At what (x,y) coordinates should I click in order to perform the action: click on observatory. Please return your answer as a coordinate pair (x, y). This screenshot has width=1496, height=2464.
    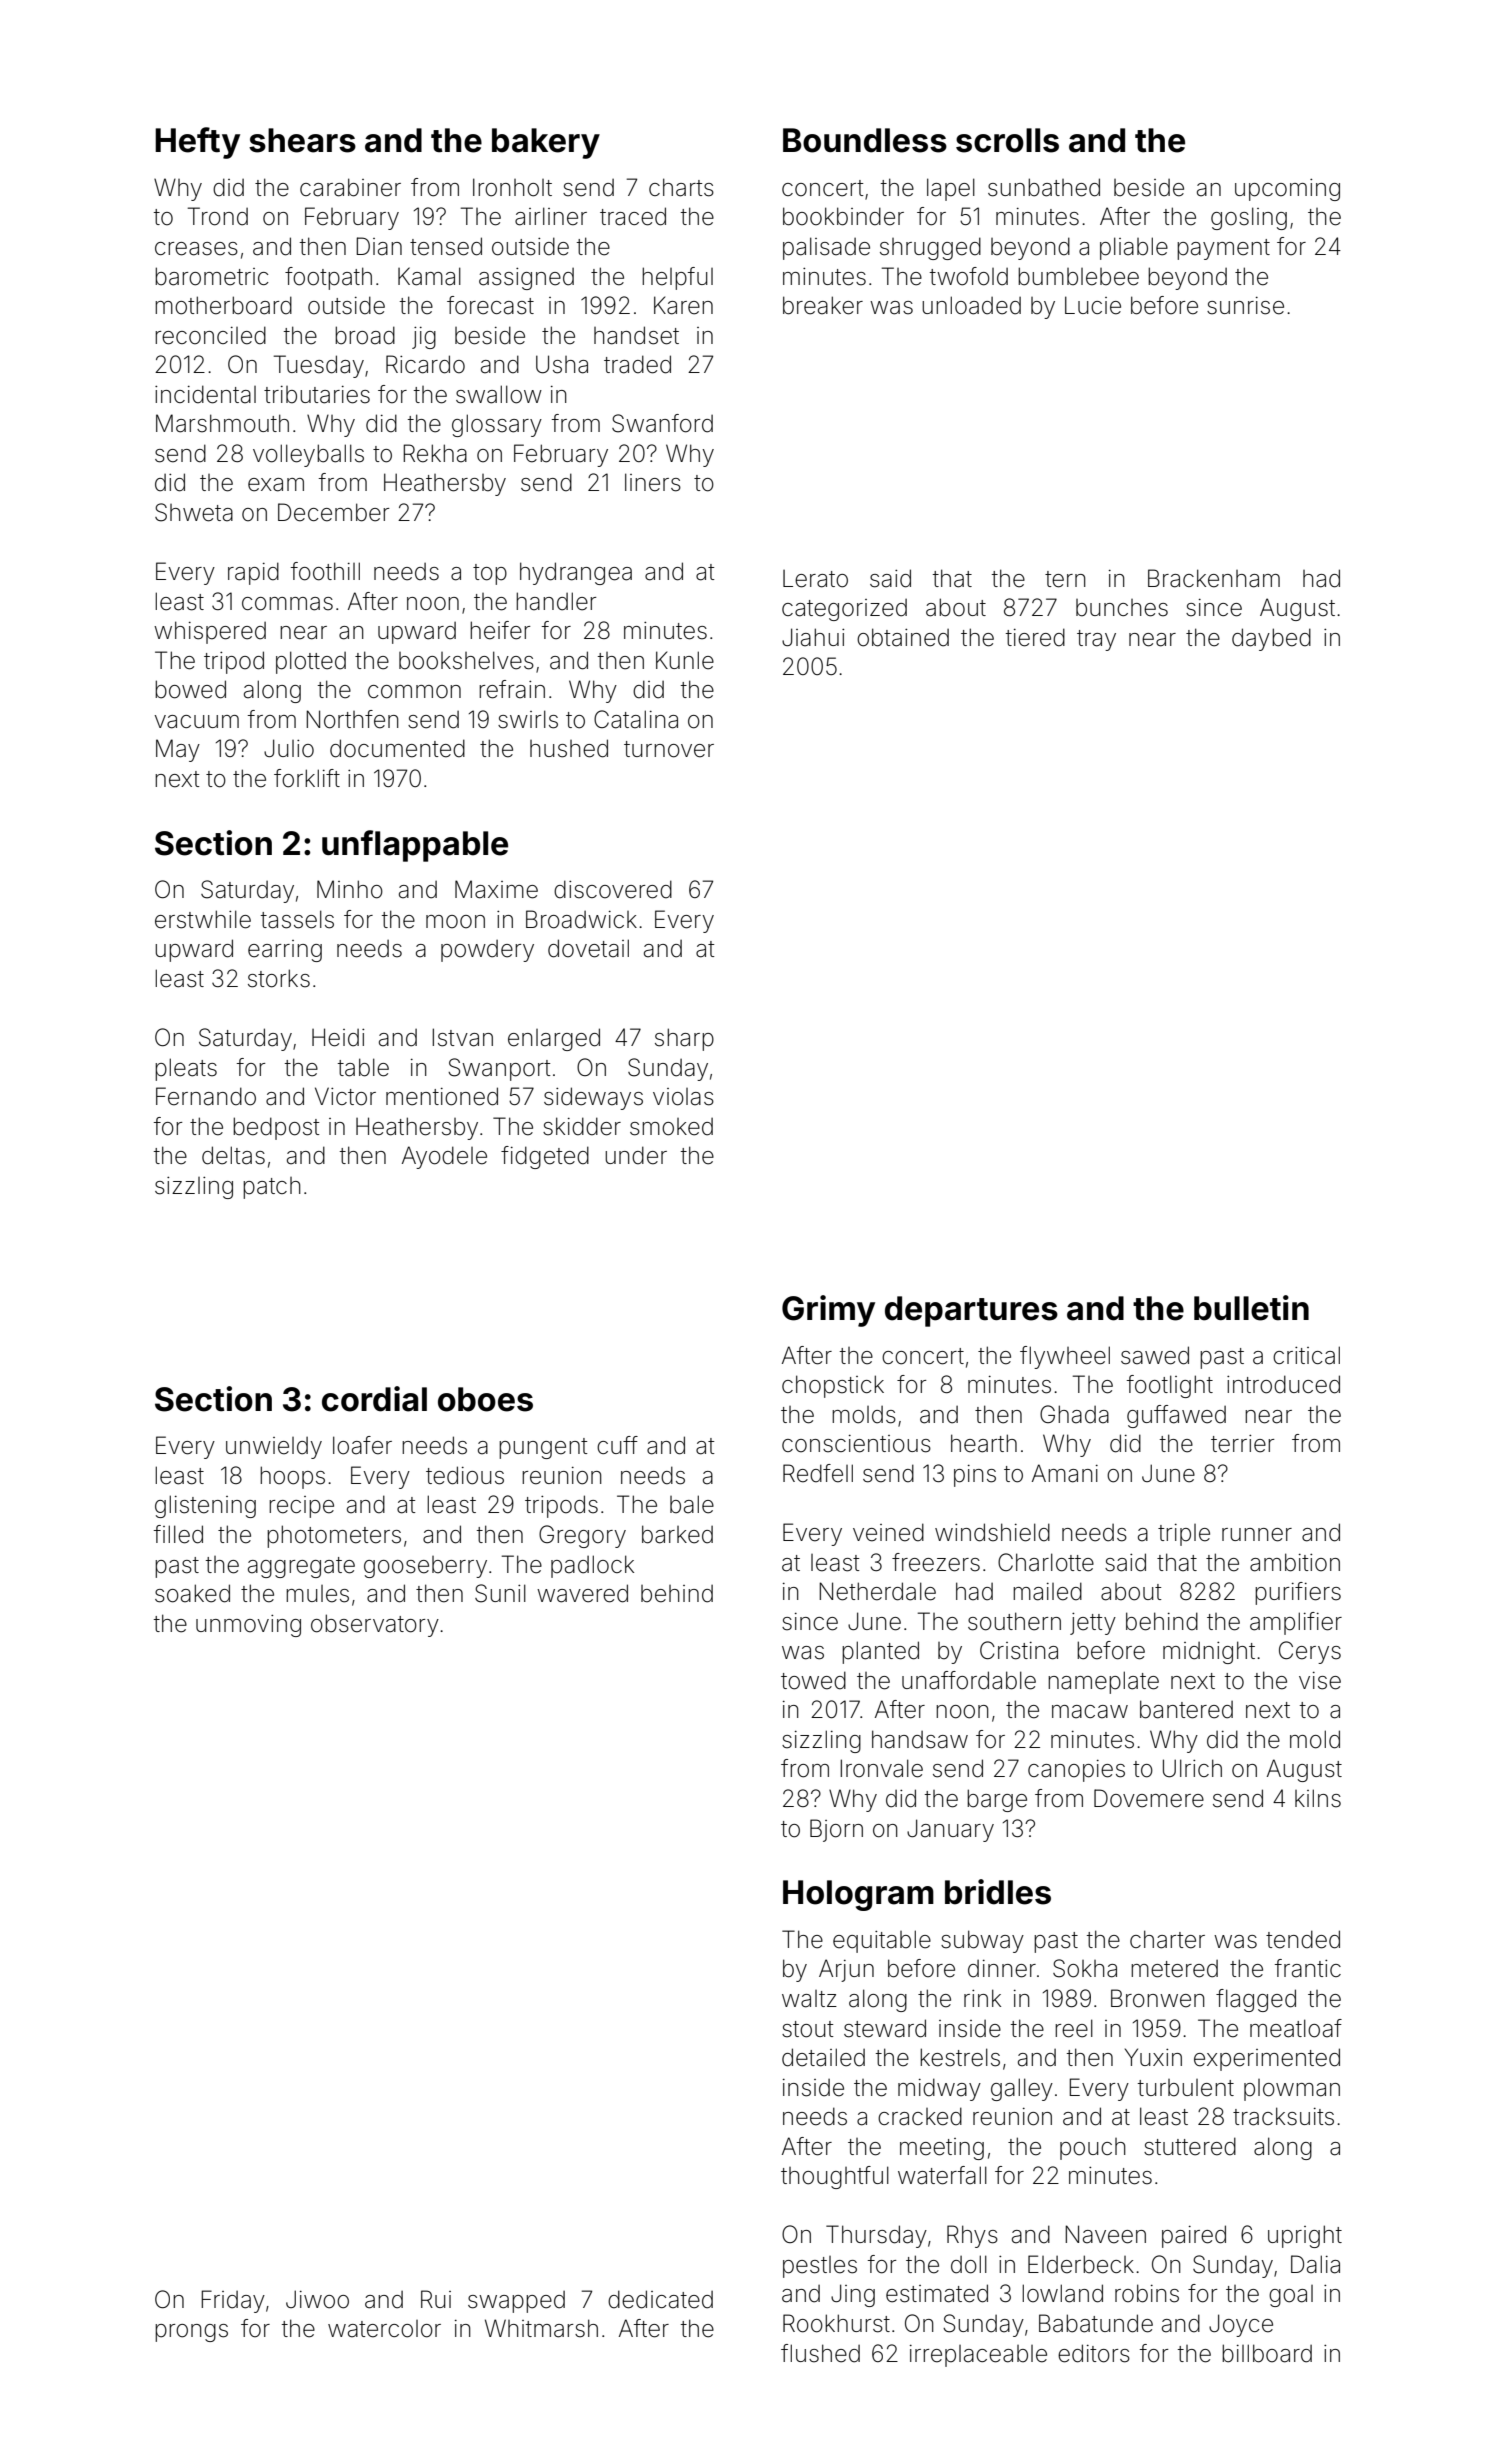
    Looking at the image, I should click on (375, 1625).
